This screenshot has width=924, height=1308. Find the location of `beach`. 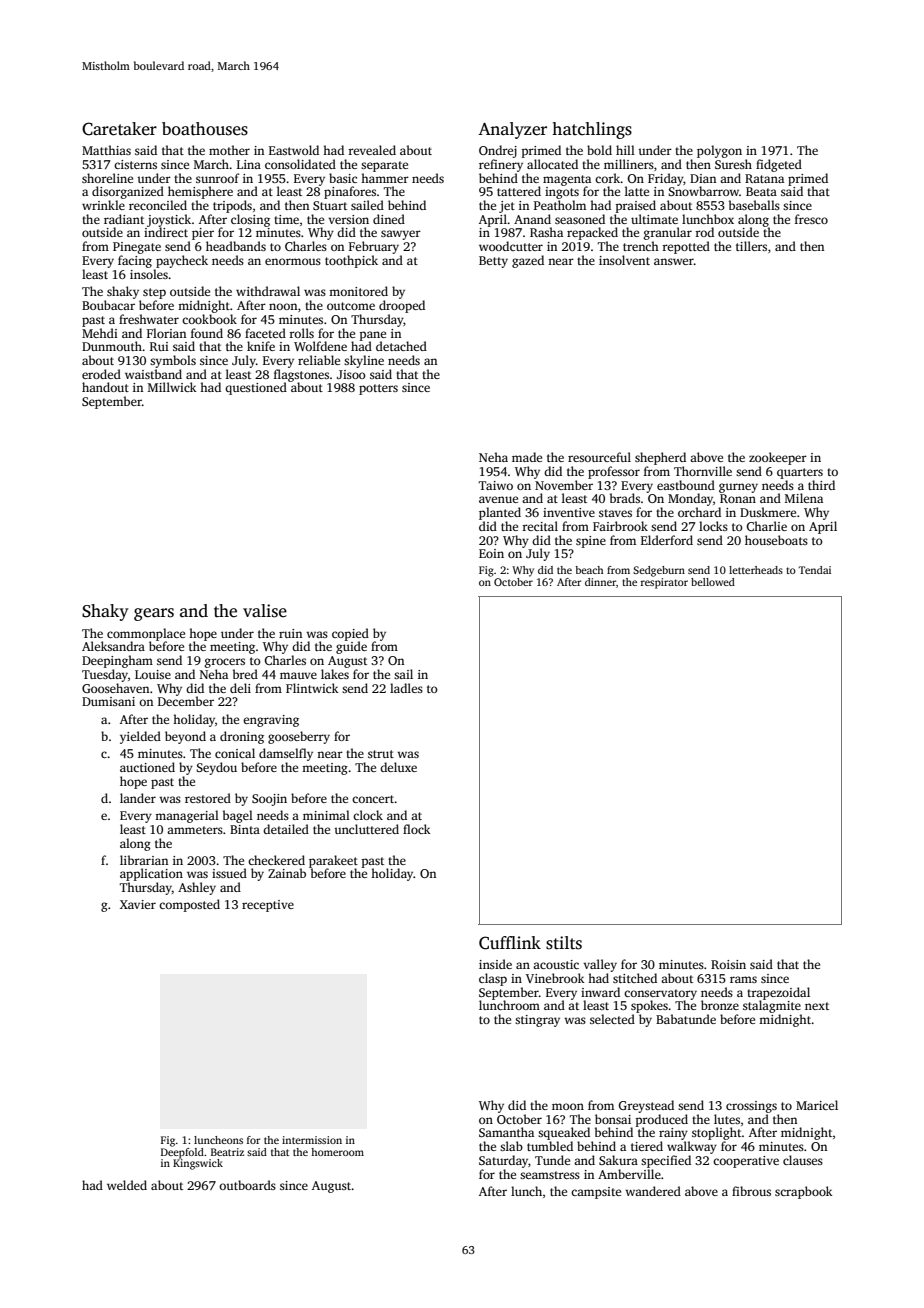

beach is located at coordinates (589, 570).
